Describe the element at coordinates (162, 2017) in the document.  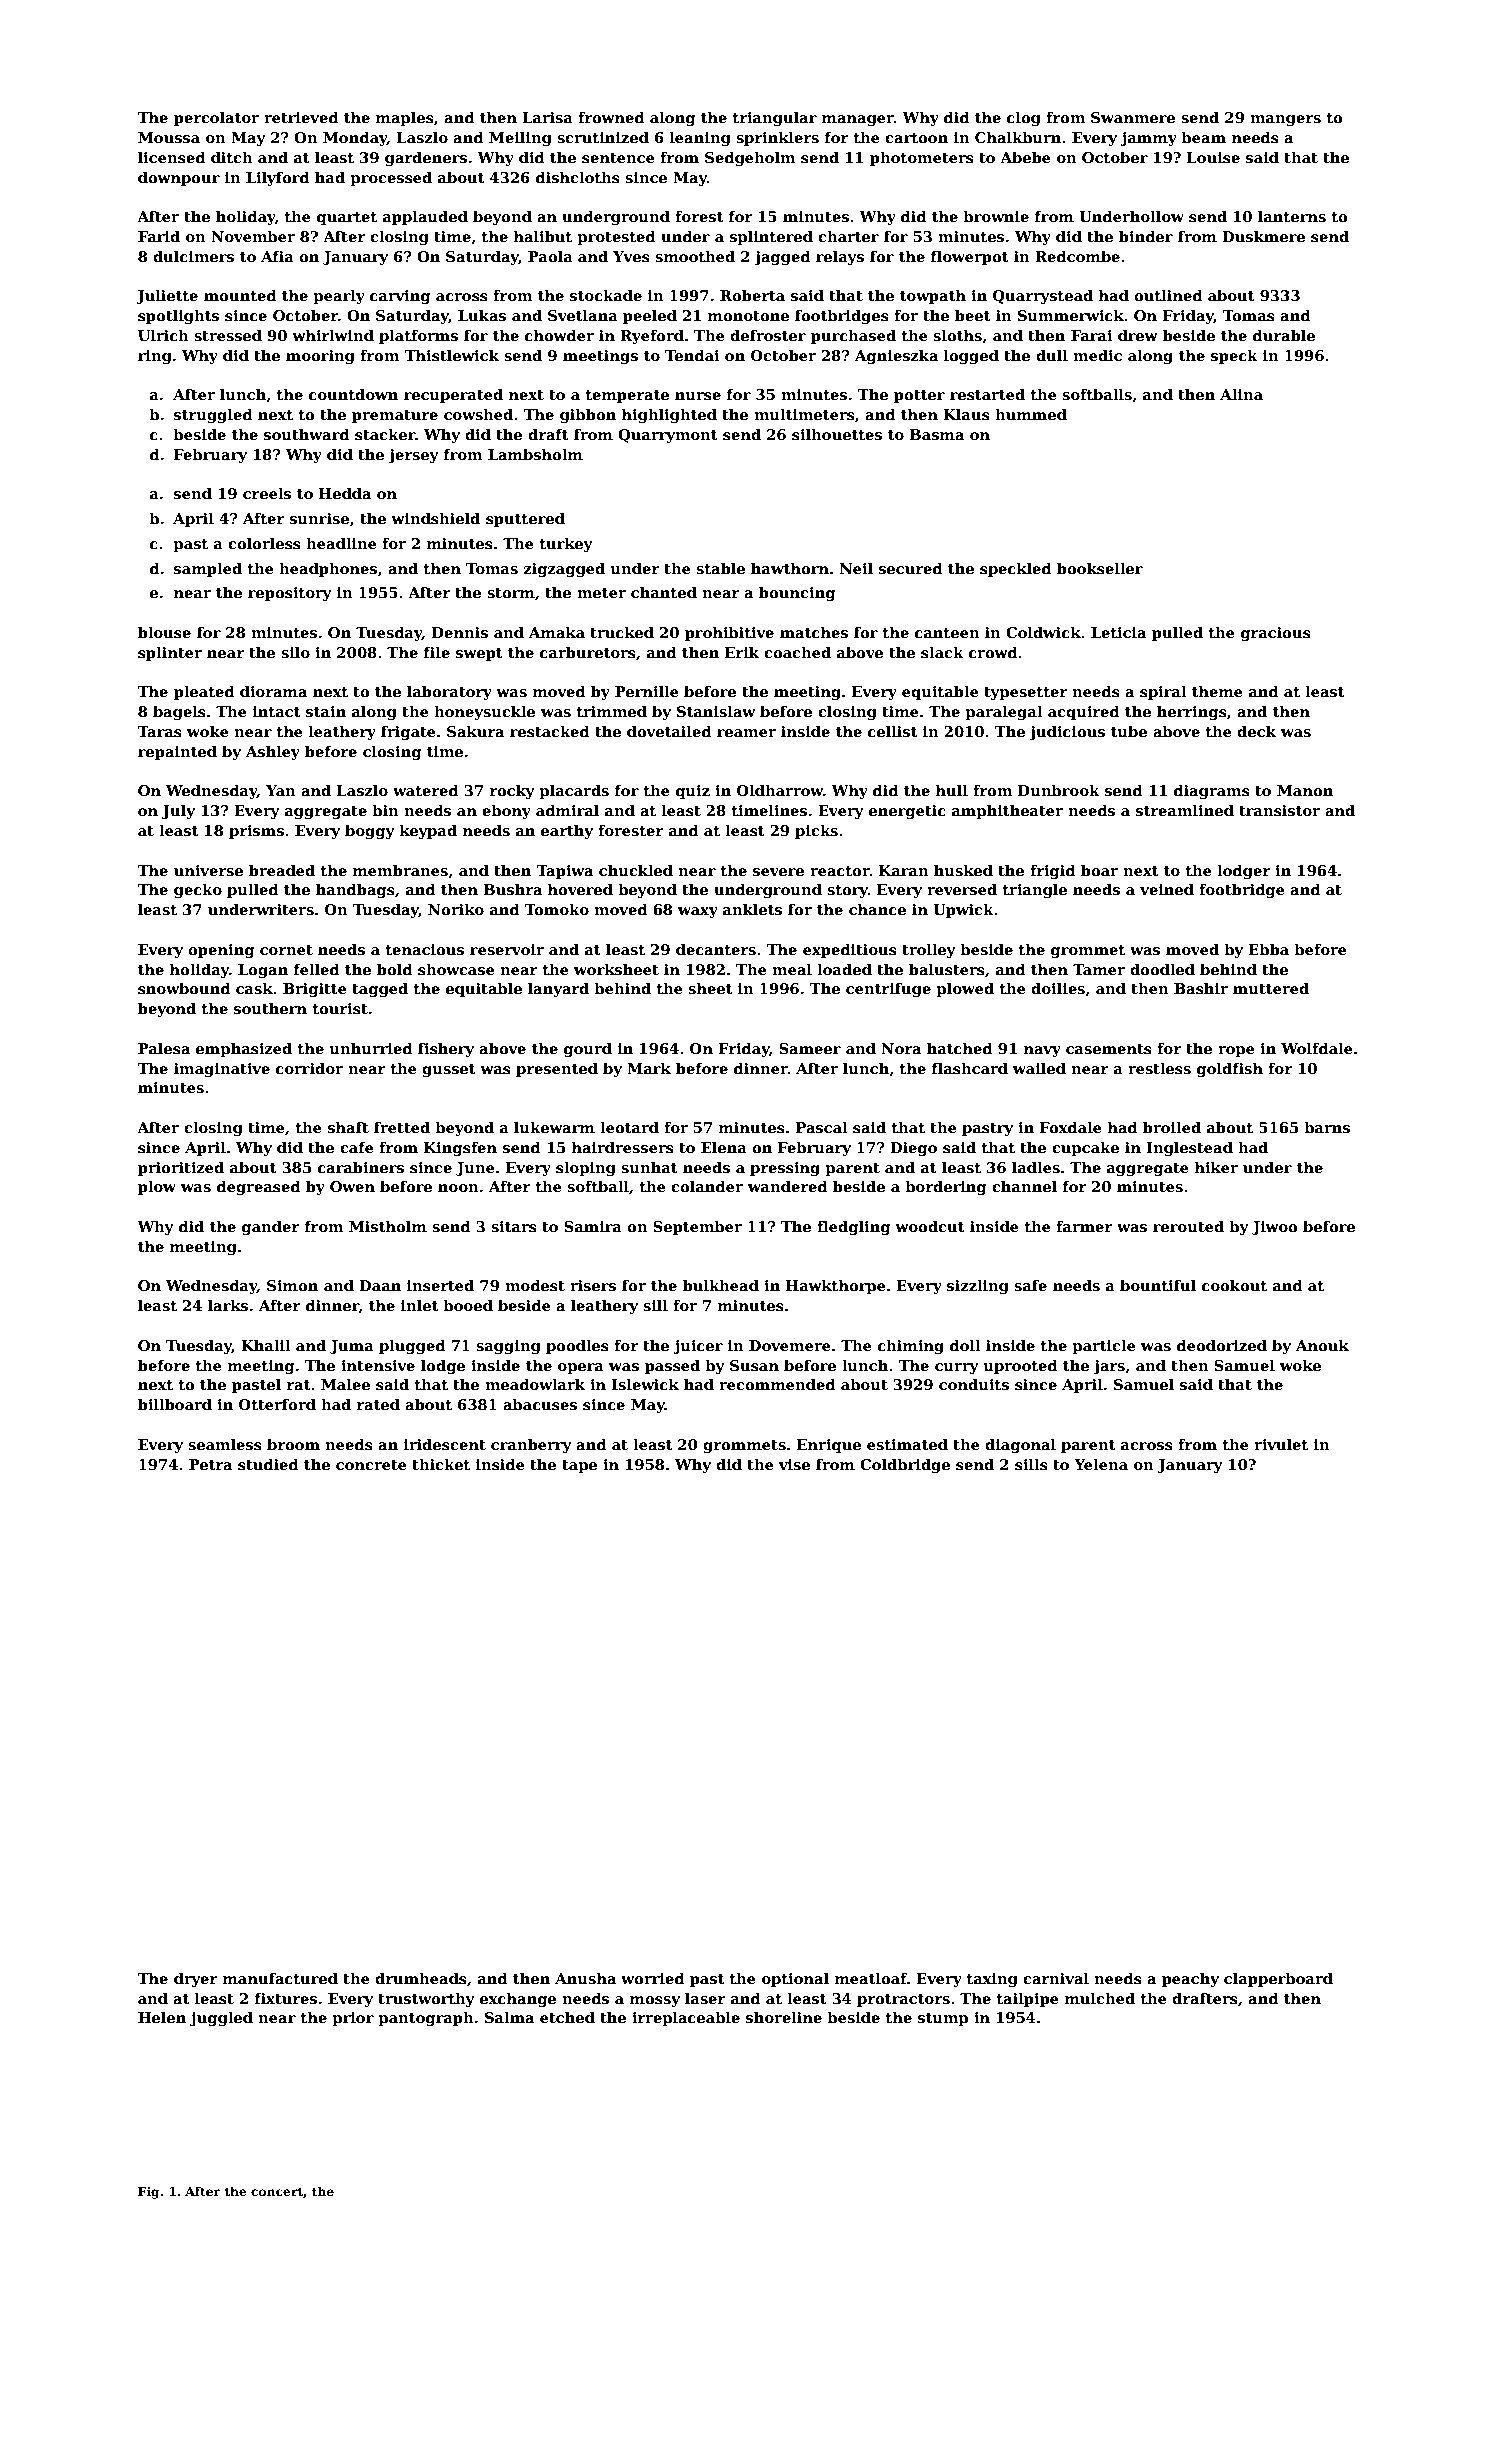
I see `Helen` at that location.
